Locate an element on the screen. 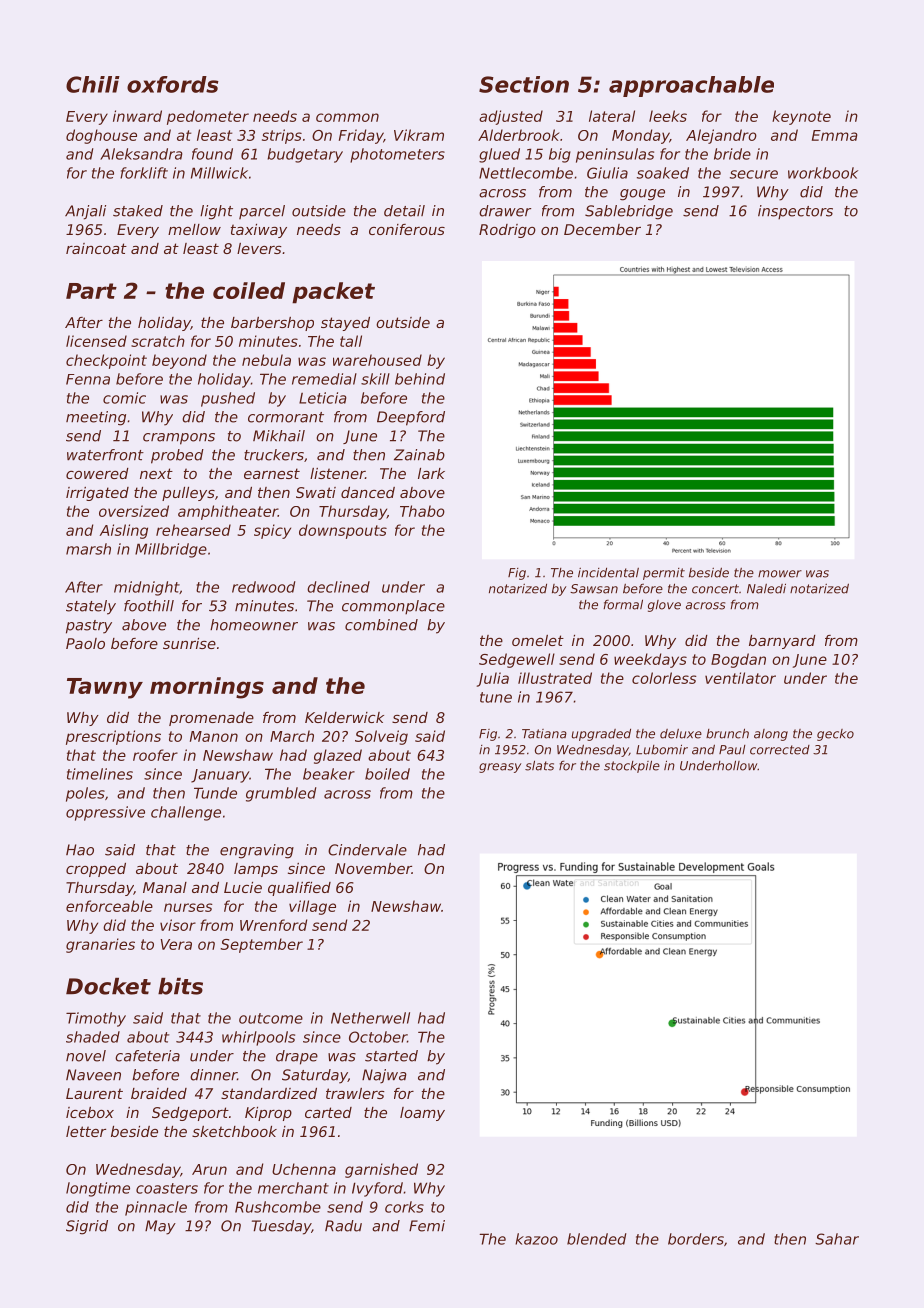 This screenshot has width=924, height=1308. sketchbook is located at coordinates (234, 1131).
